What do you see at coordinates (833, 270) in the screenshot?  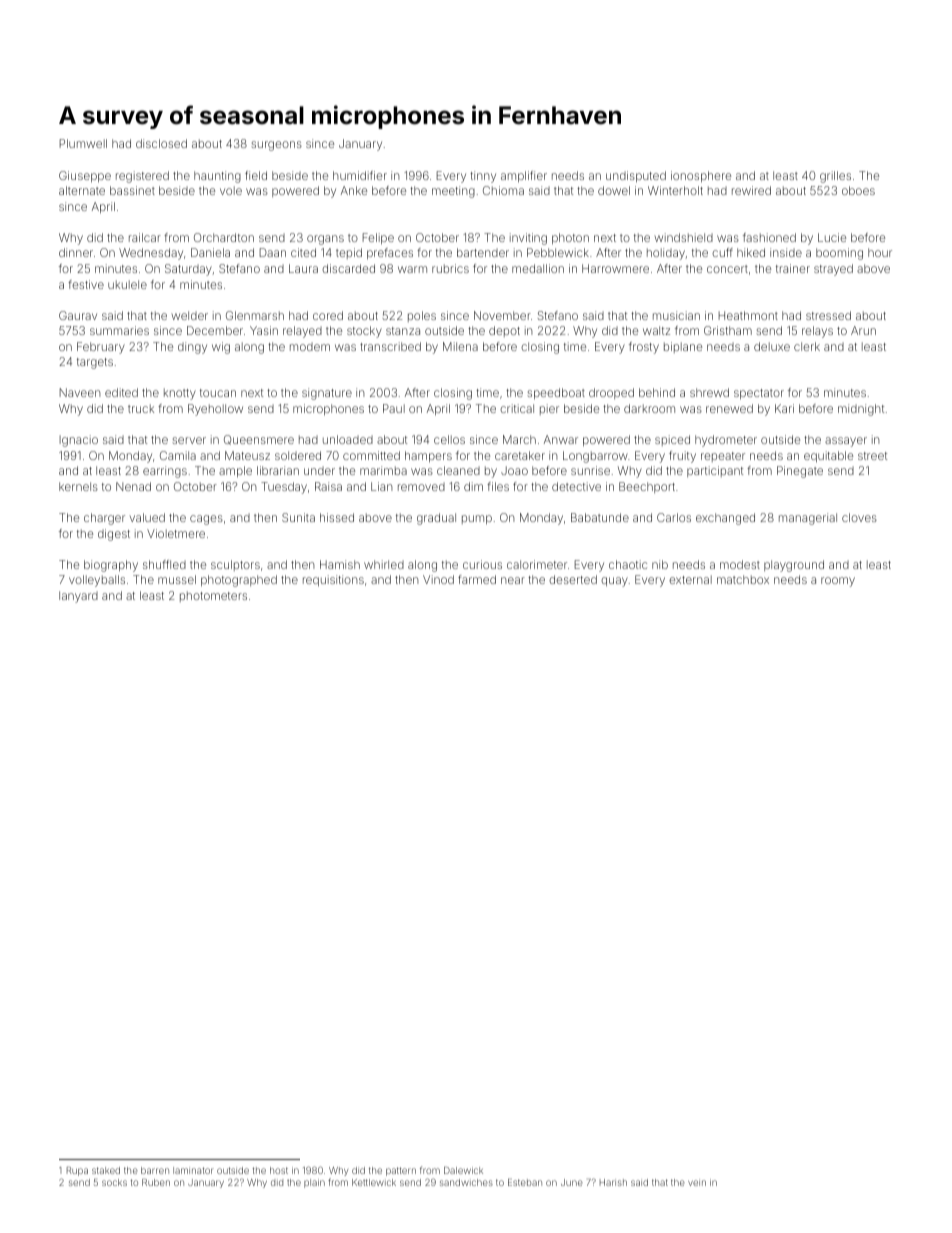 I see `strayed` at bounding box center [833, 270].
